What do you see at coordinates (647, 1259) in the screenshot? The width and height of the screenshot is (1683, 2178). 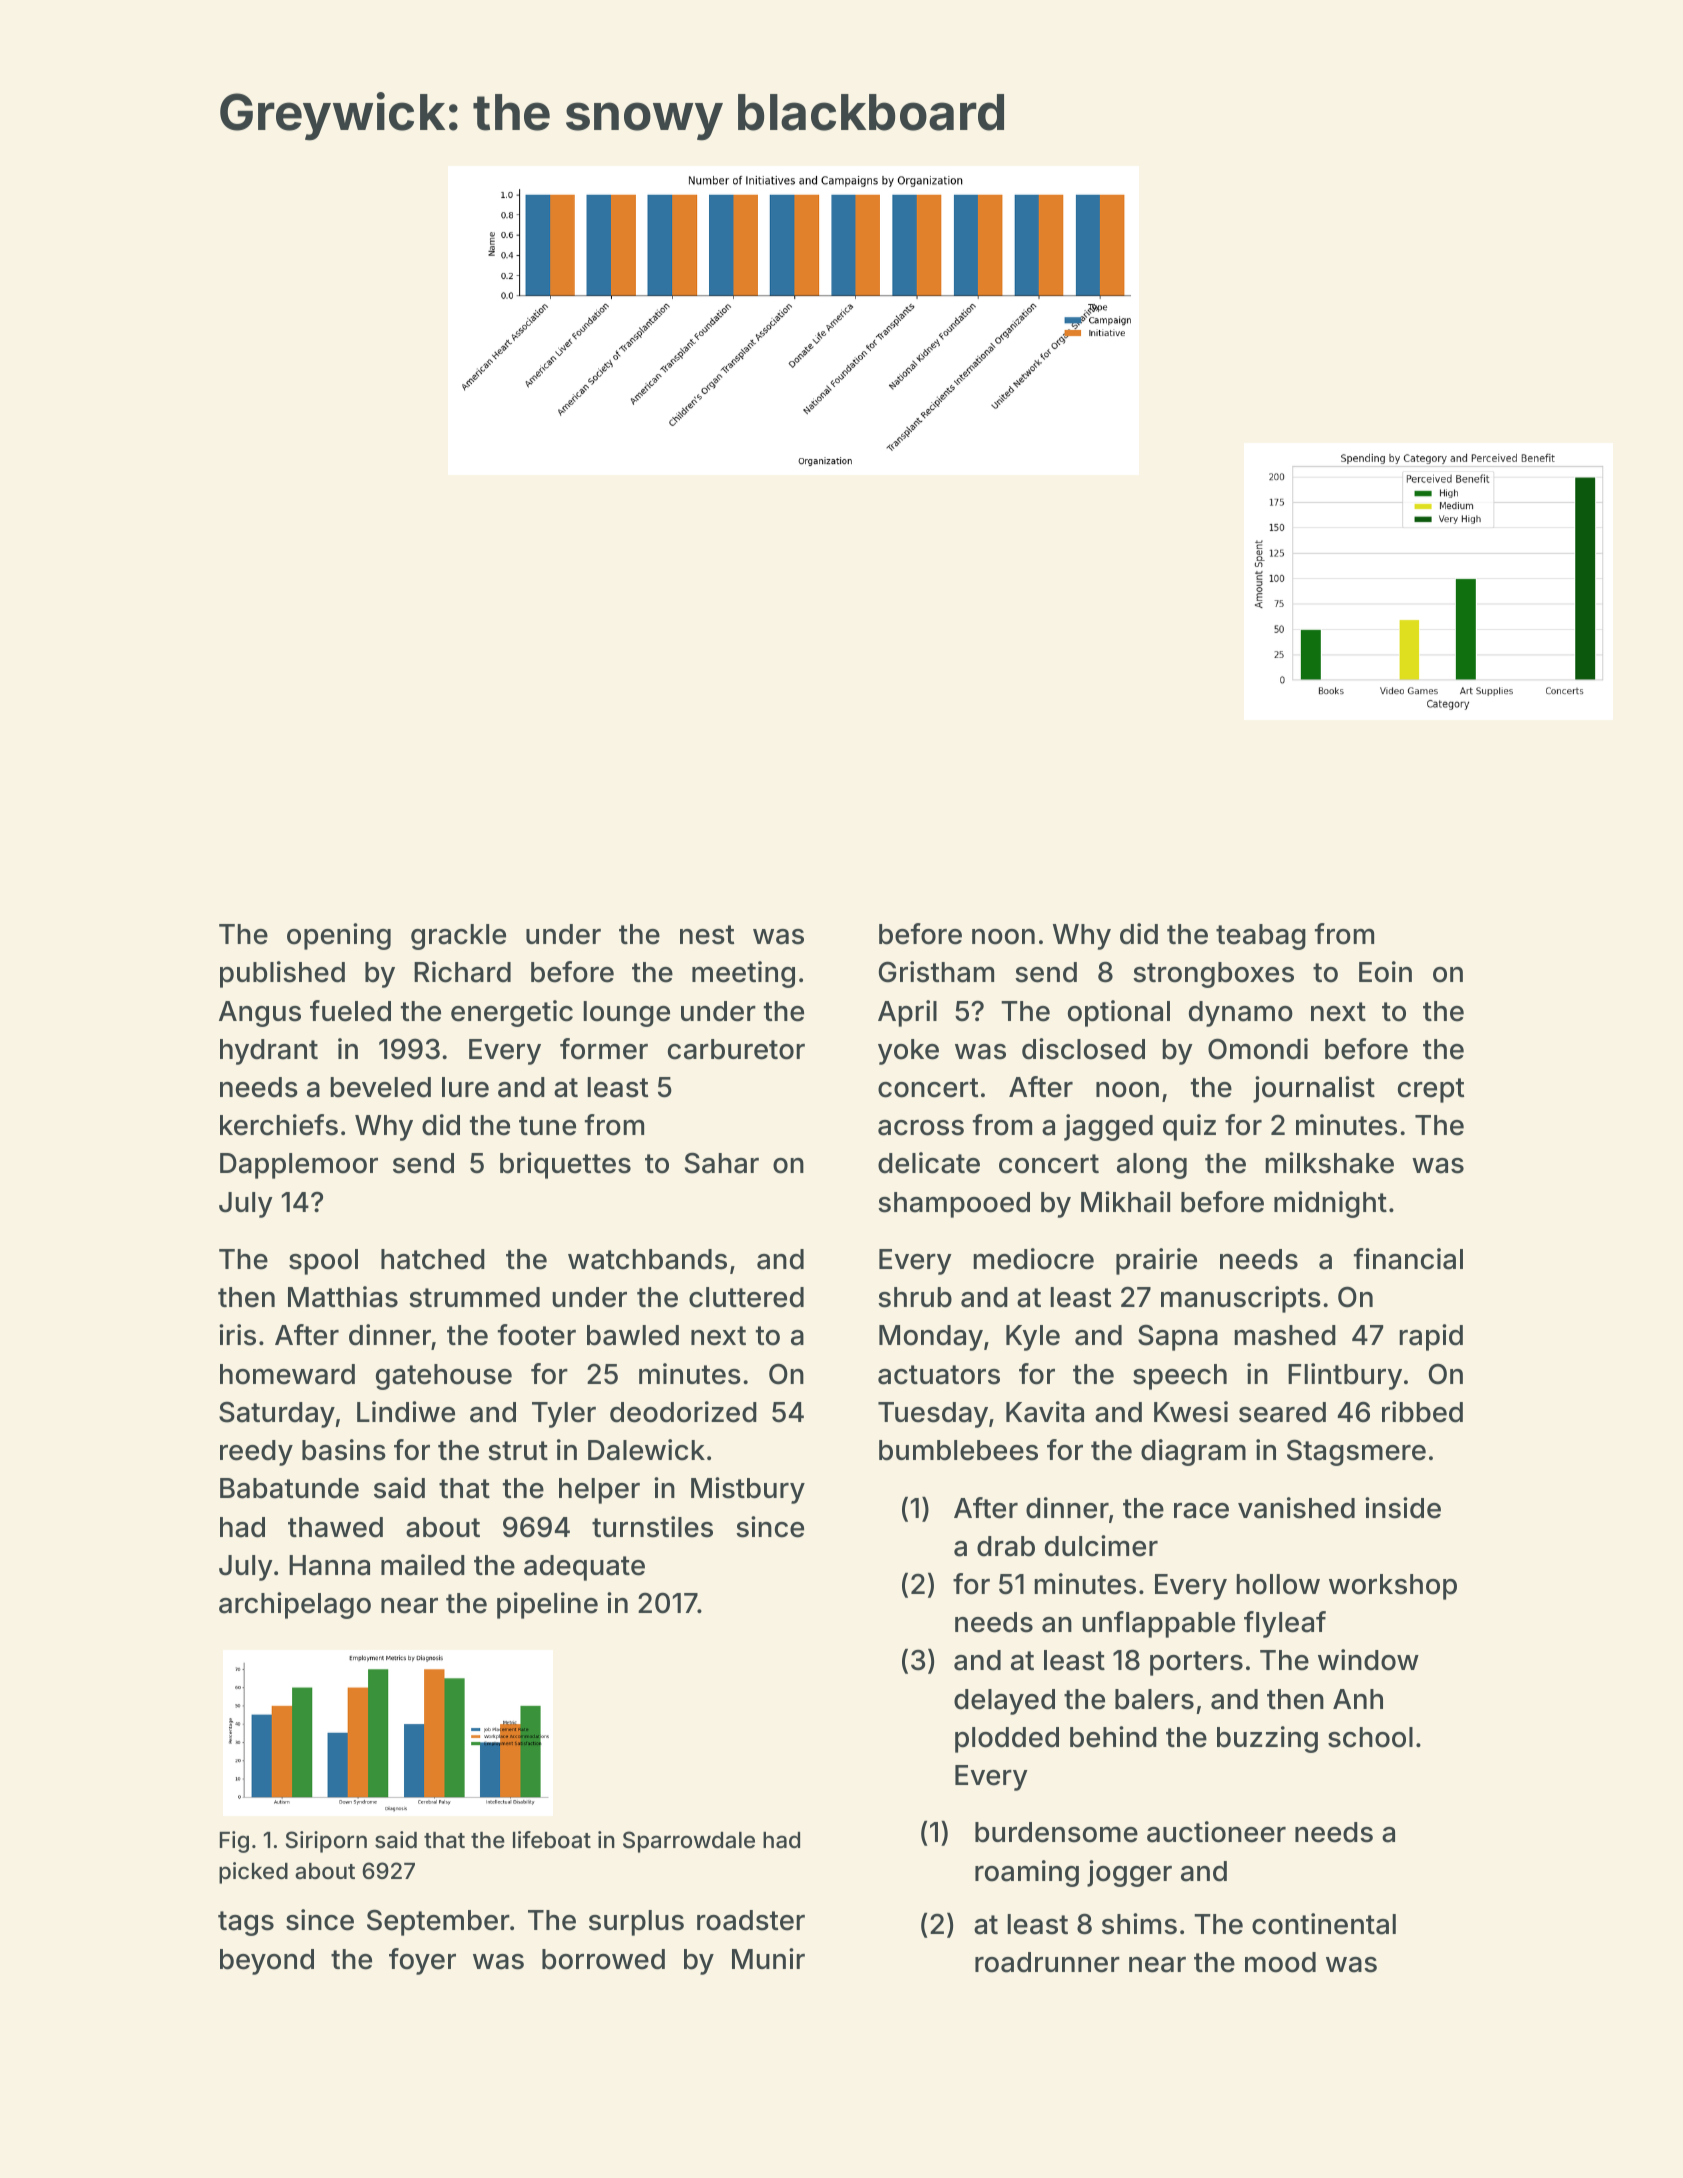 I see `watchbands` at bounding box center [647, 1259].
